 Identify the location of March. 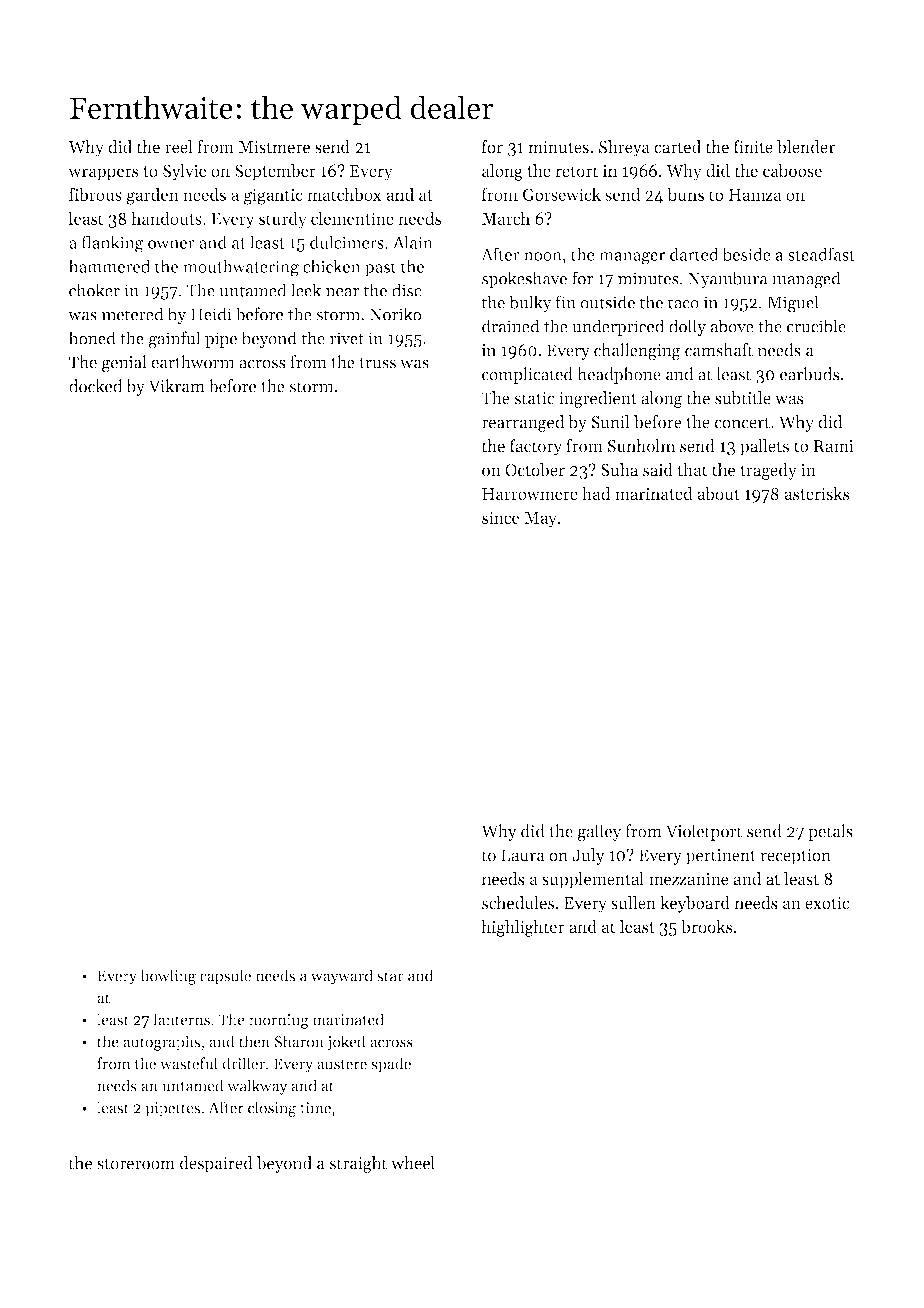
(506, 218).
